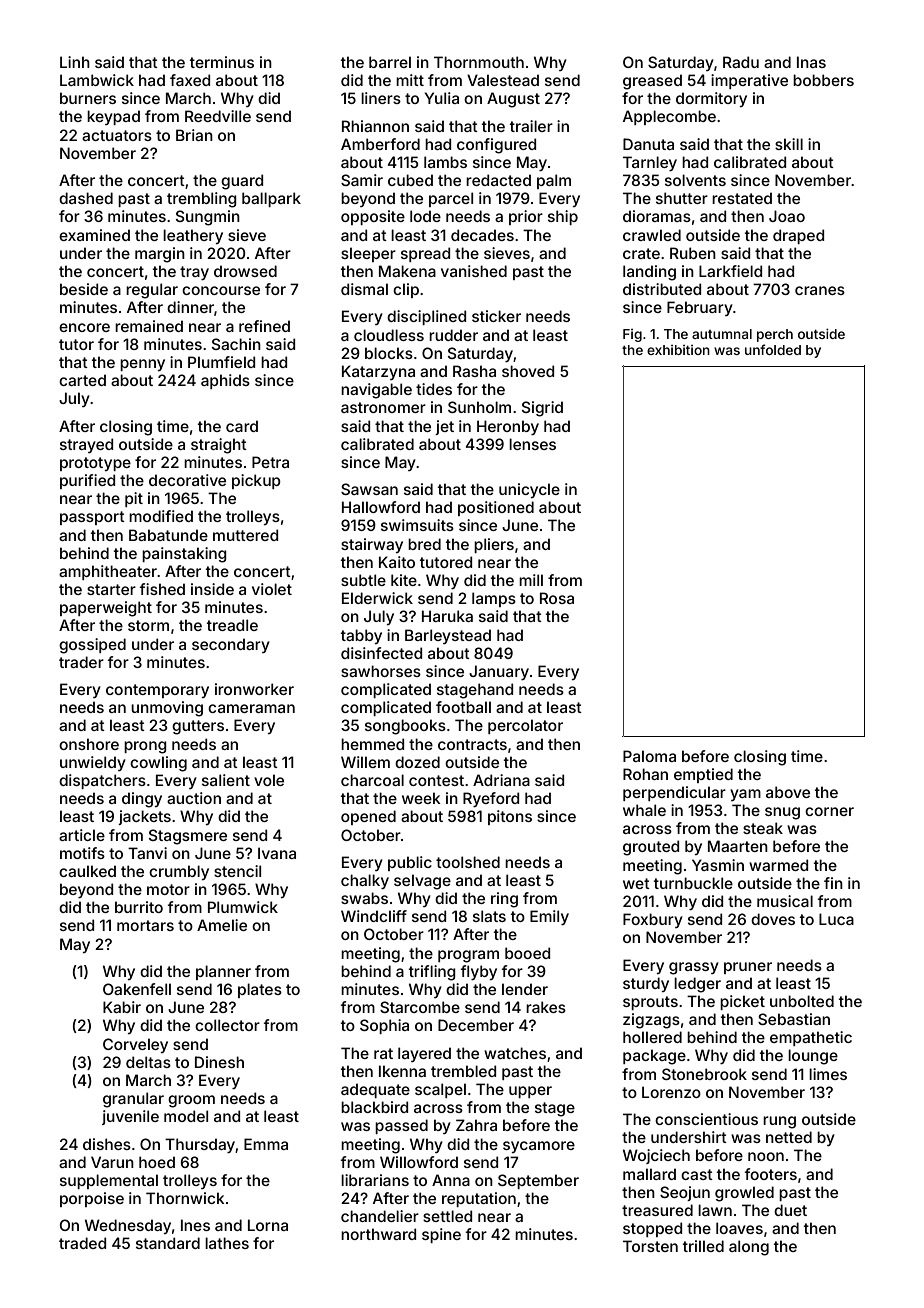  Describe the element at coordinates (787, 216) in the image. I see `Joao` at that location.
